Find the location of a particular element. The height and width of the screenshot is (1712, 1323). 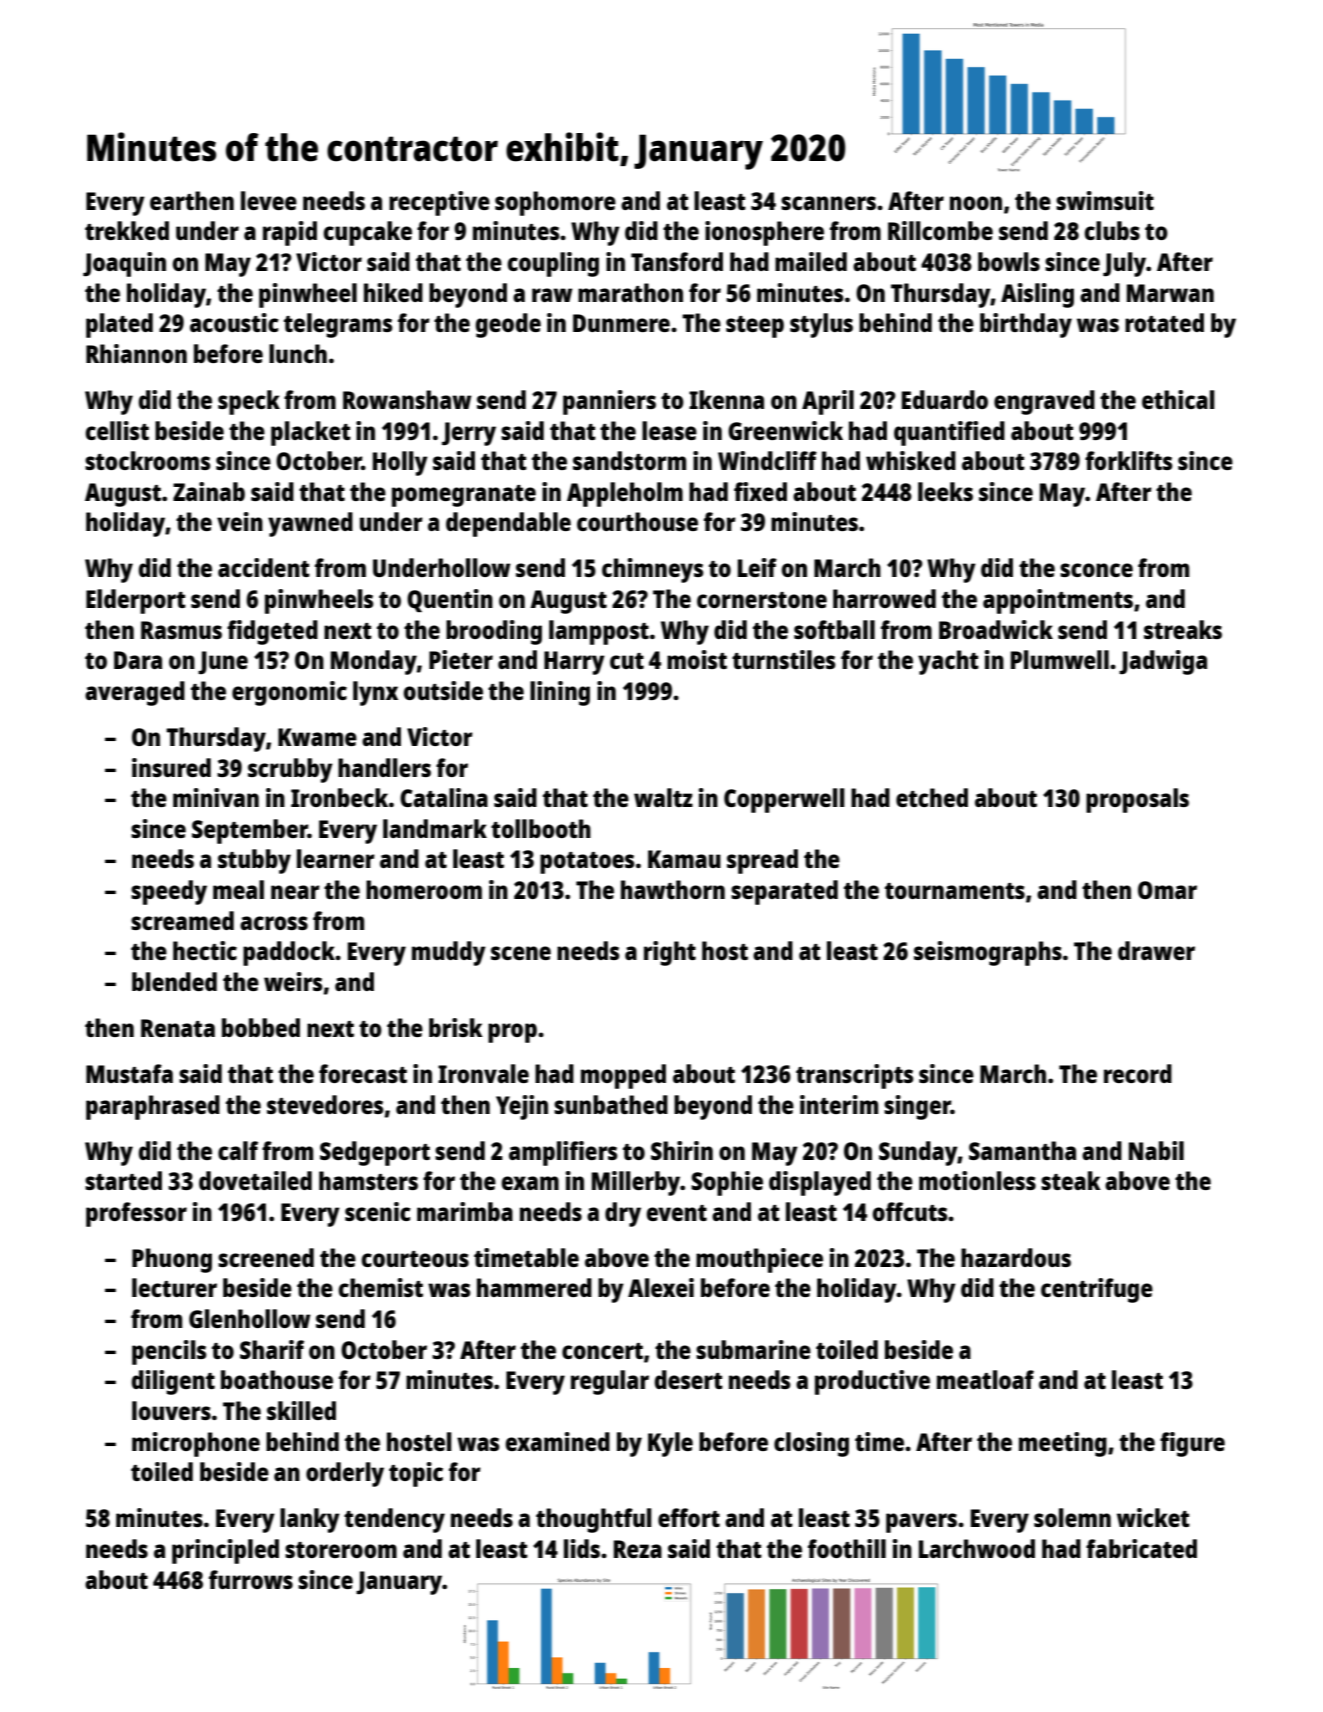

telegrams is located at coordinates (338, 325).
